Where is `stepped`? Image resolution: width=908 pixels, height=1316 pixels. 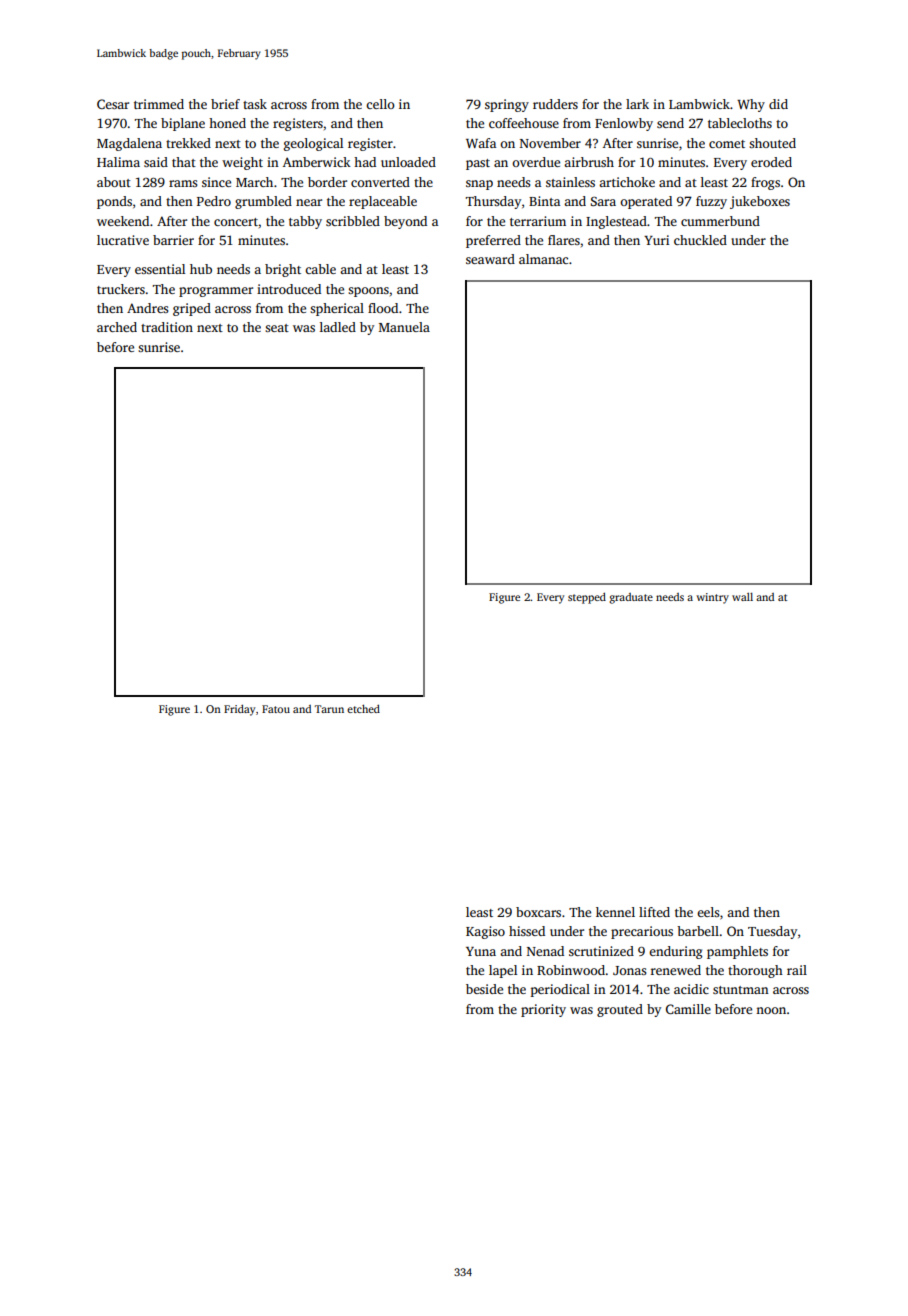
stepped is located at coordinates (587, 598).
